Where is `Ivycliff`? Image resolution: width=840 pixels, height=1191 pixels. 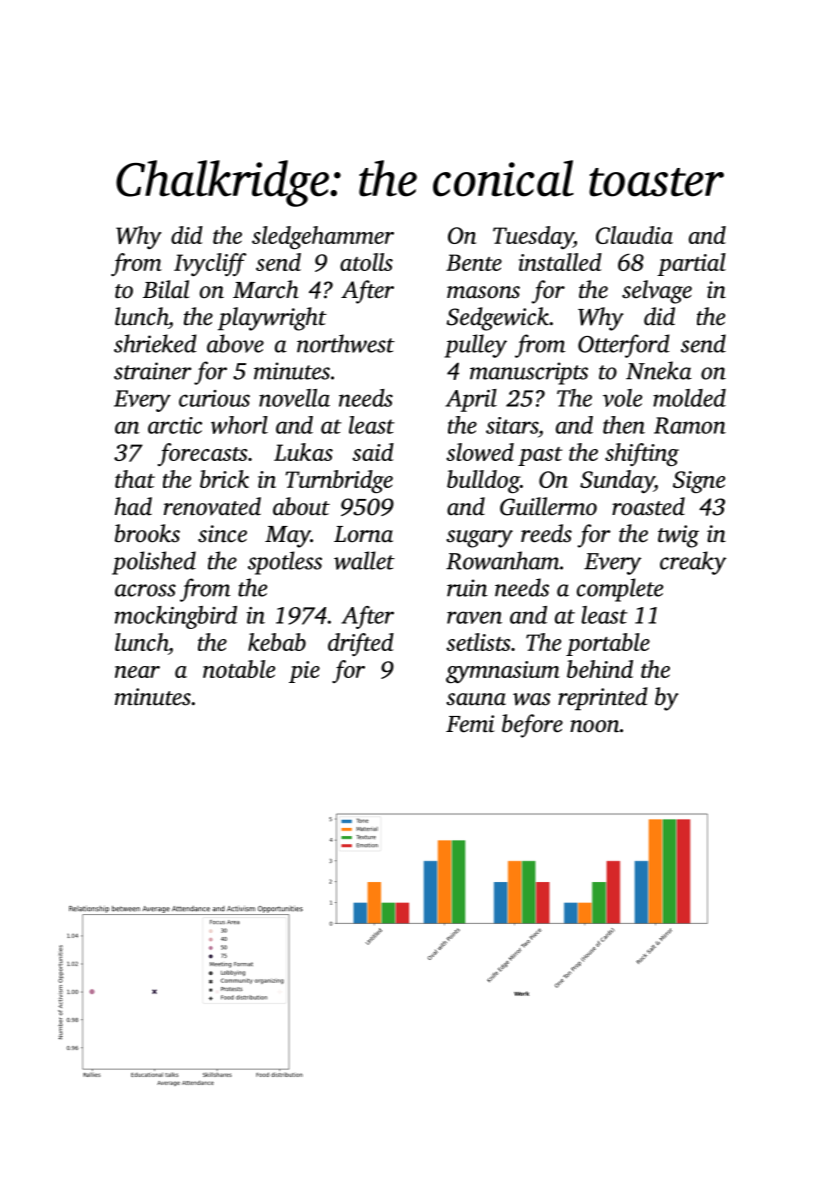 Ivycliff is located at coordinates (210, 264).
